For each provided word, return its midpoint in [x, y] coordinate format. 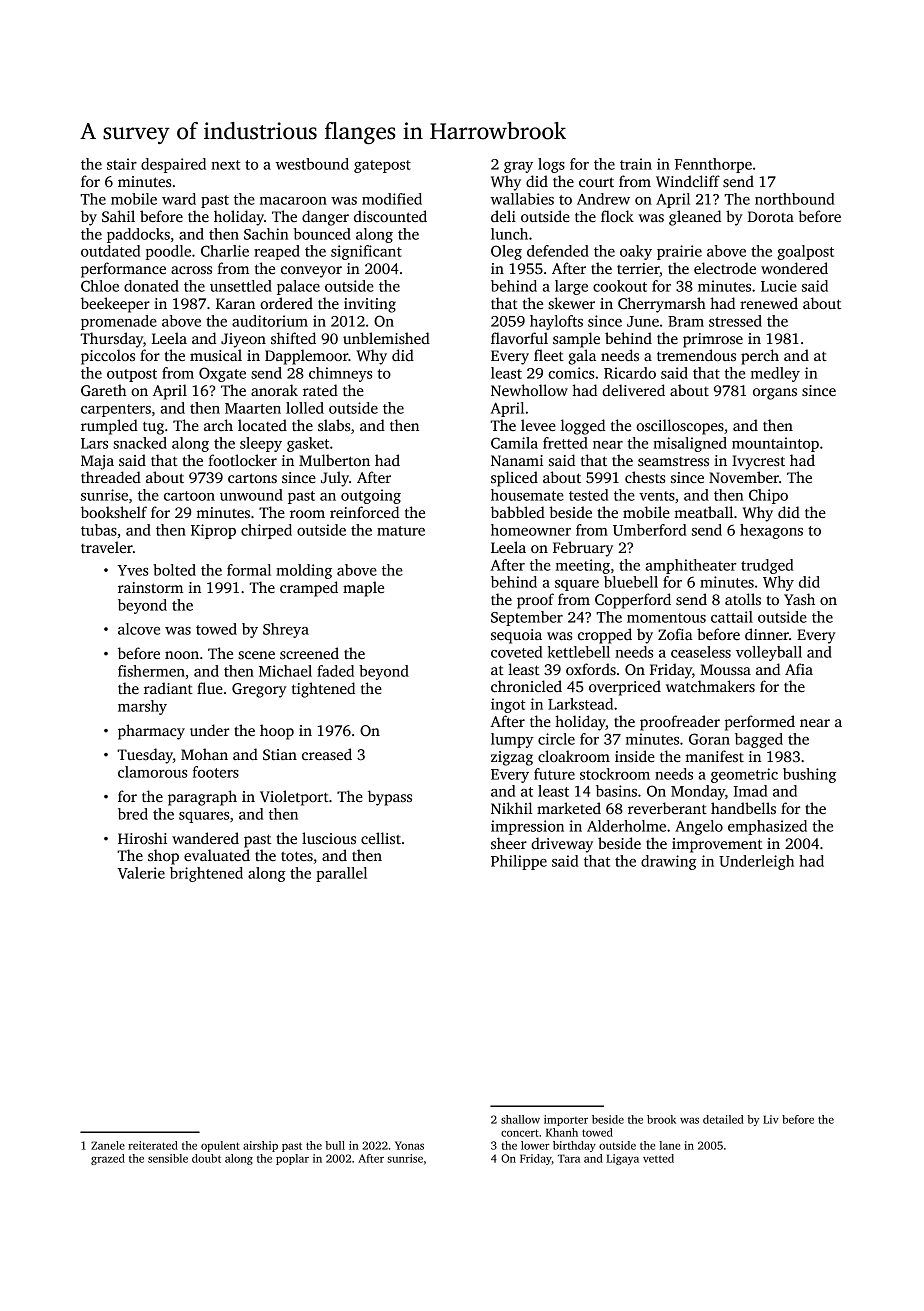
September [527, 618]
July [335, 479]
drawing [668, 862]
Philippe [519, 862]
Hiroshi [142, 838]
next [226, 165]
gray [518, 167]
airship [260, 1146]
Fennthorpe [713, 165]
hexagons [771, 531]
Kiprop [213, 531]
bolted [174, 570]
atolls [743, 599]
